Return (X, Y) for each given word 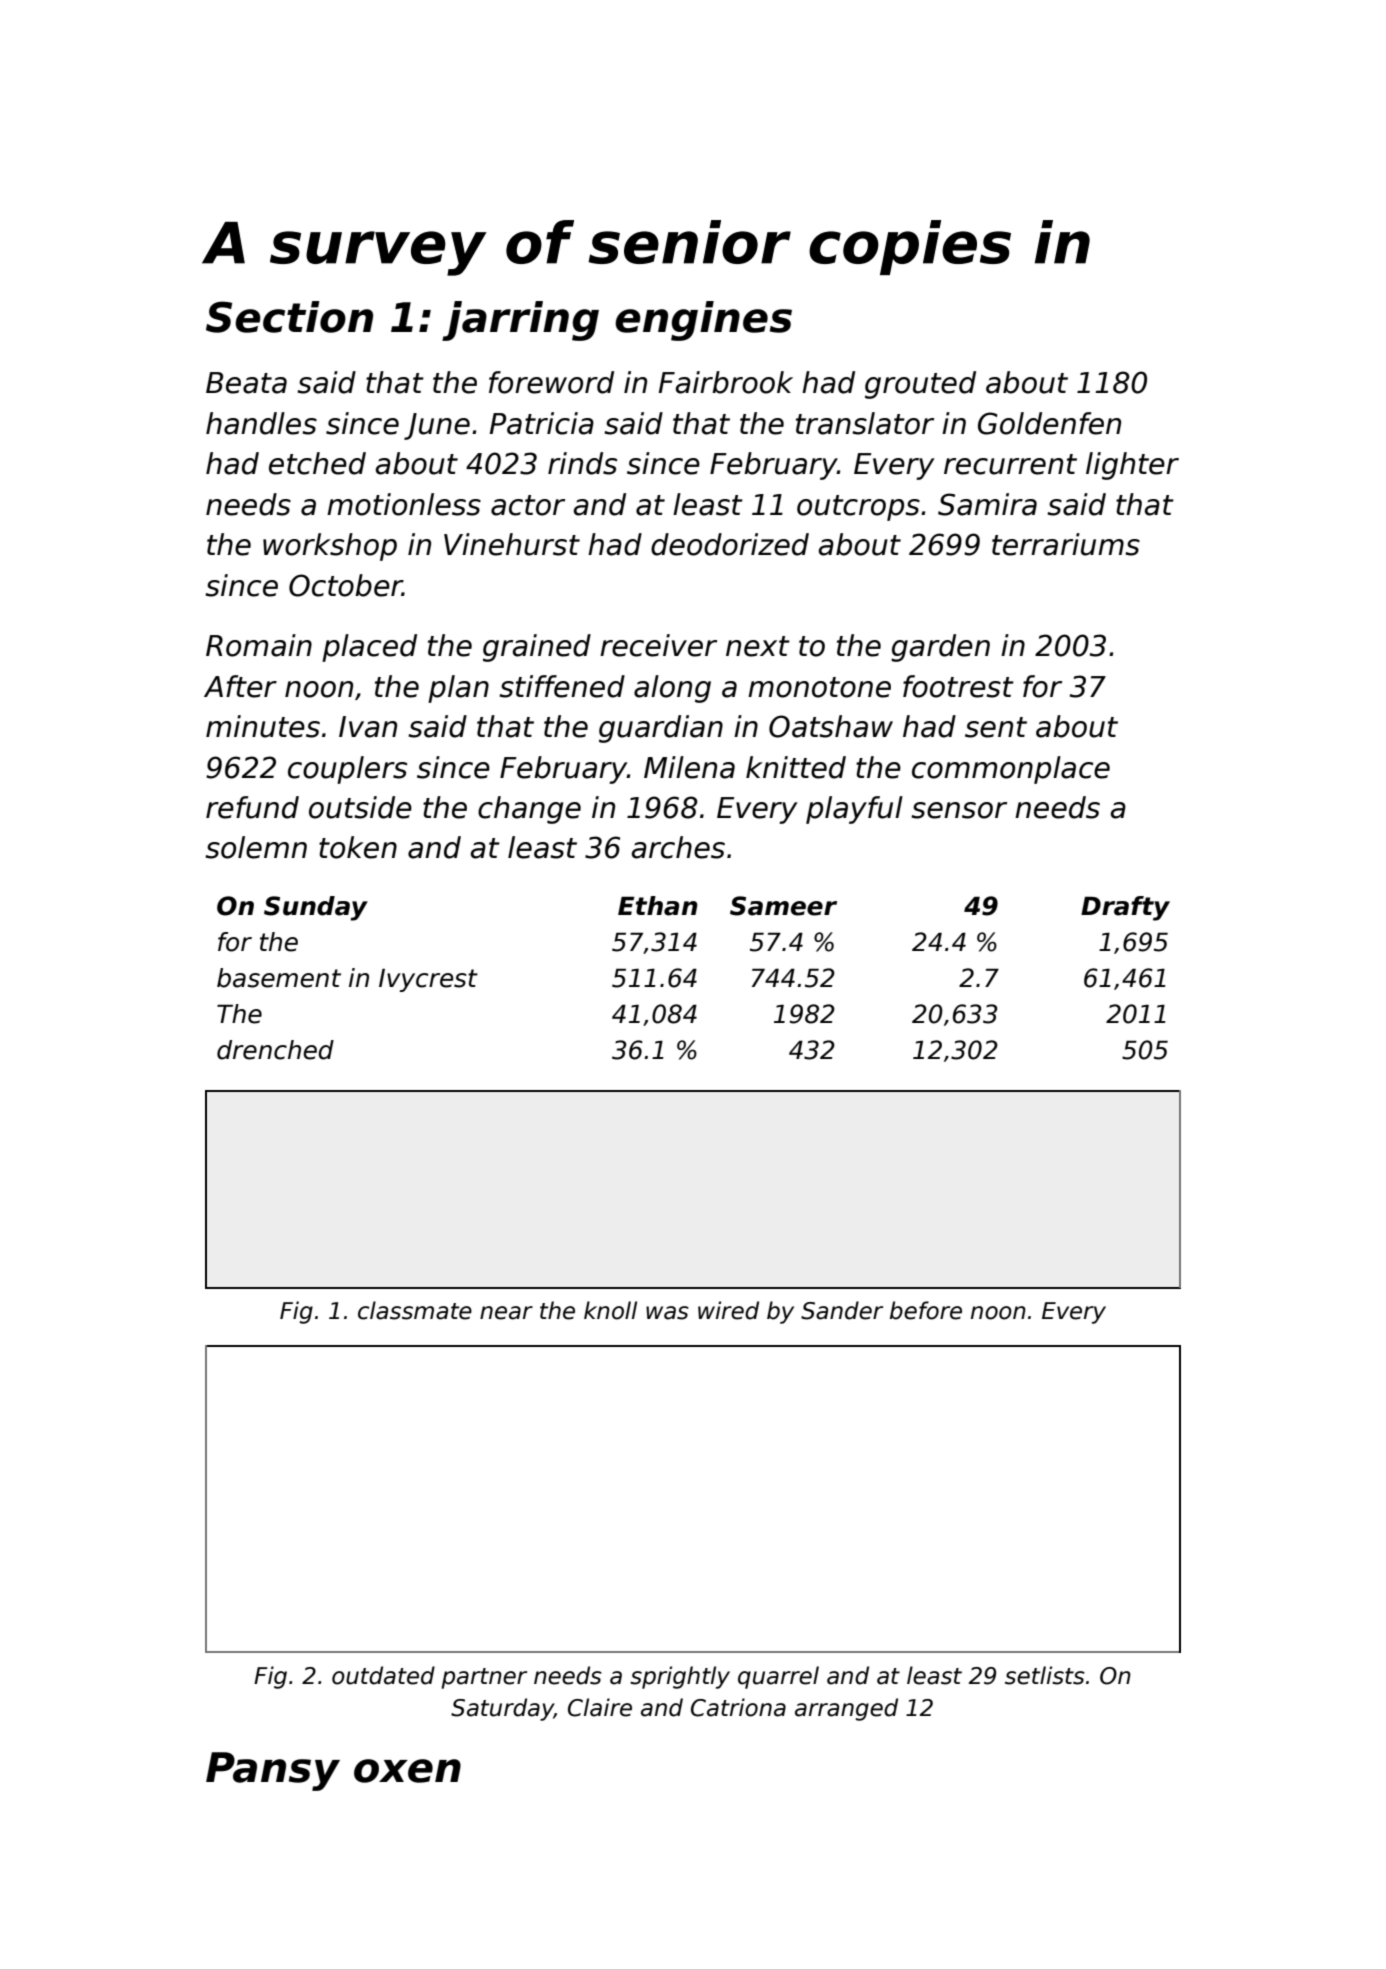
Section (289, 317)
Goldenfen (1049, 423)
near (506, 1313)
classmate (415, 1310)
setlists (1045, 1675)
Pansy (273, 1771)
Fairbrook (726, 382)
